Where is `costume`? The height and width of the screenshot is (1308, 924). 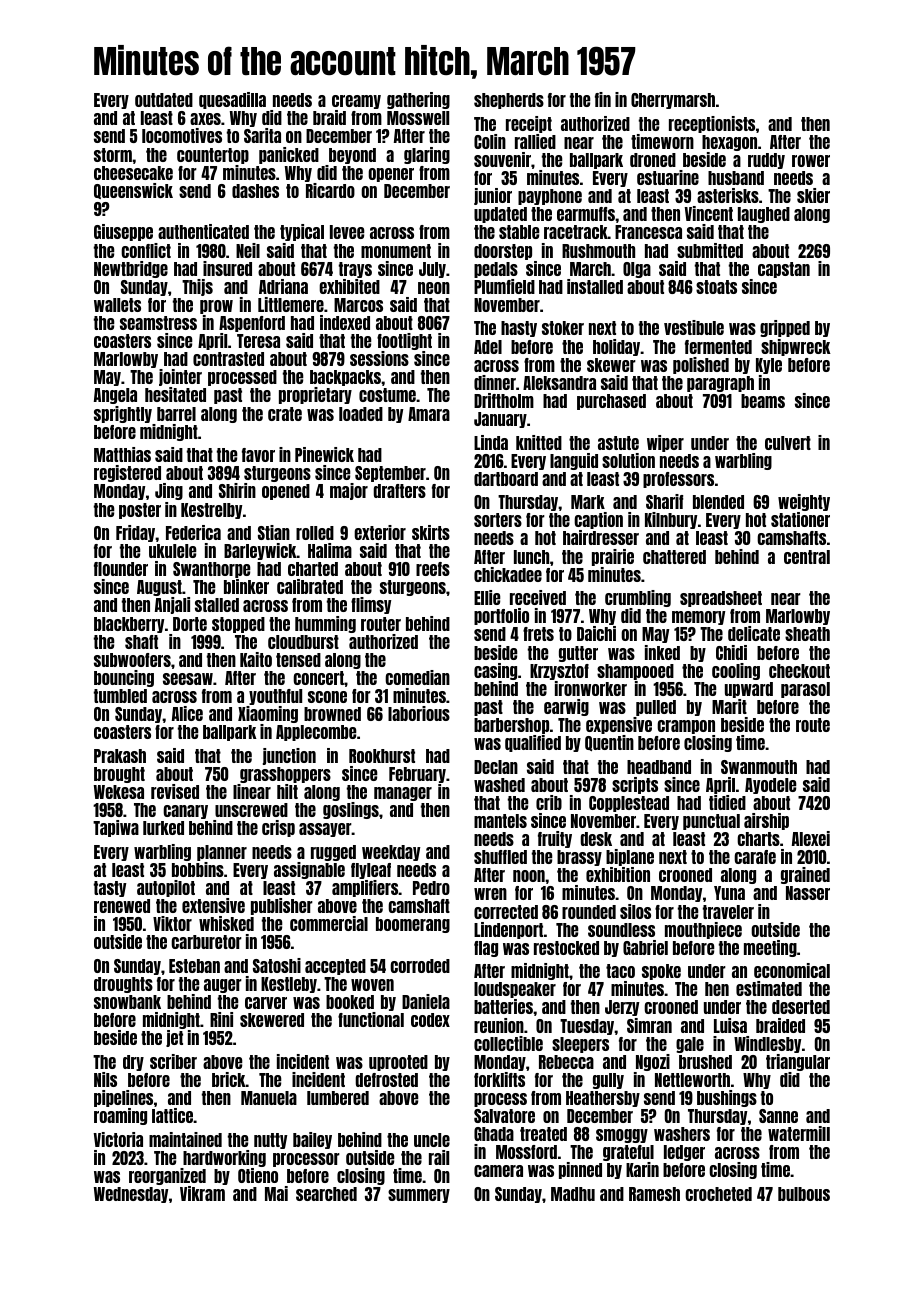 costume is located at coordinates (387, 395).
